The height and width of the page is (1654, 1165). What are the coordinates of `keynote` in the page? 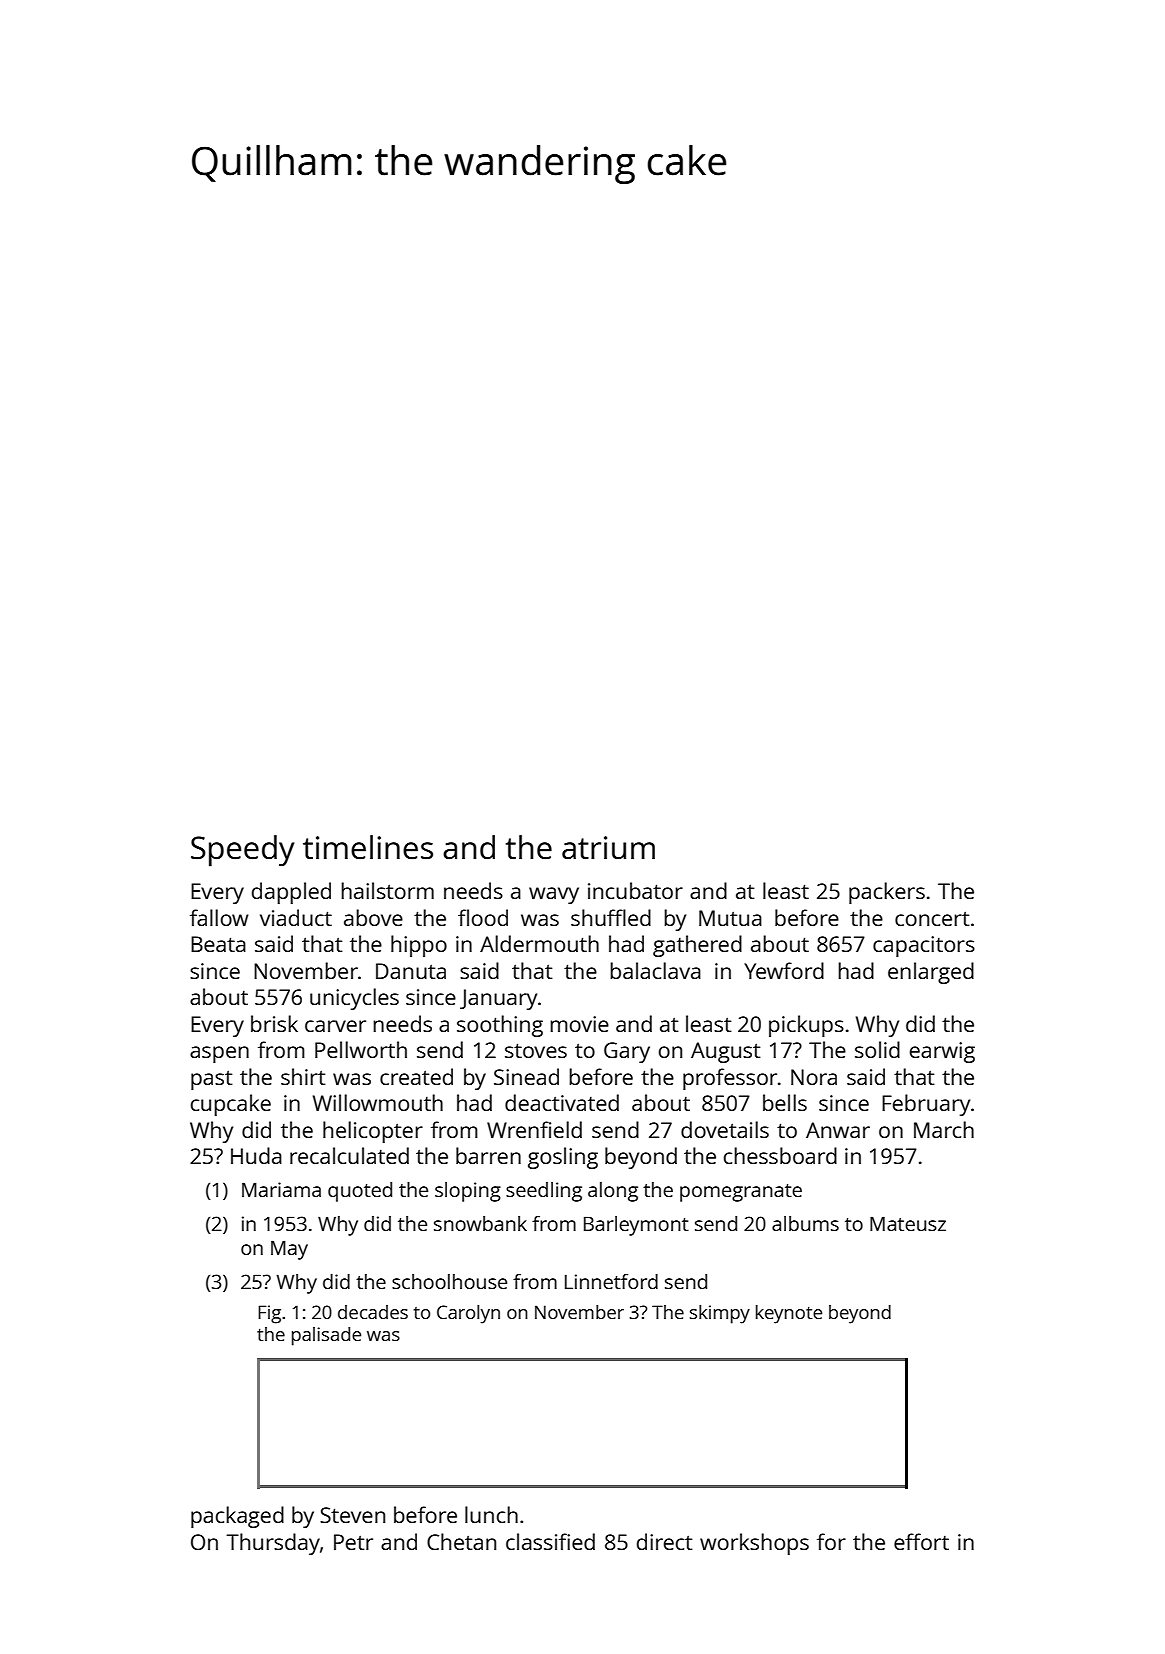 It's located at (789, 1314).
